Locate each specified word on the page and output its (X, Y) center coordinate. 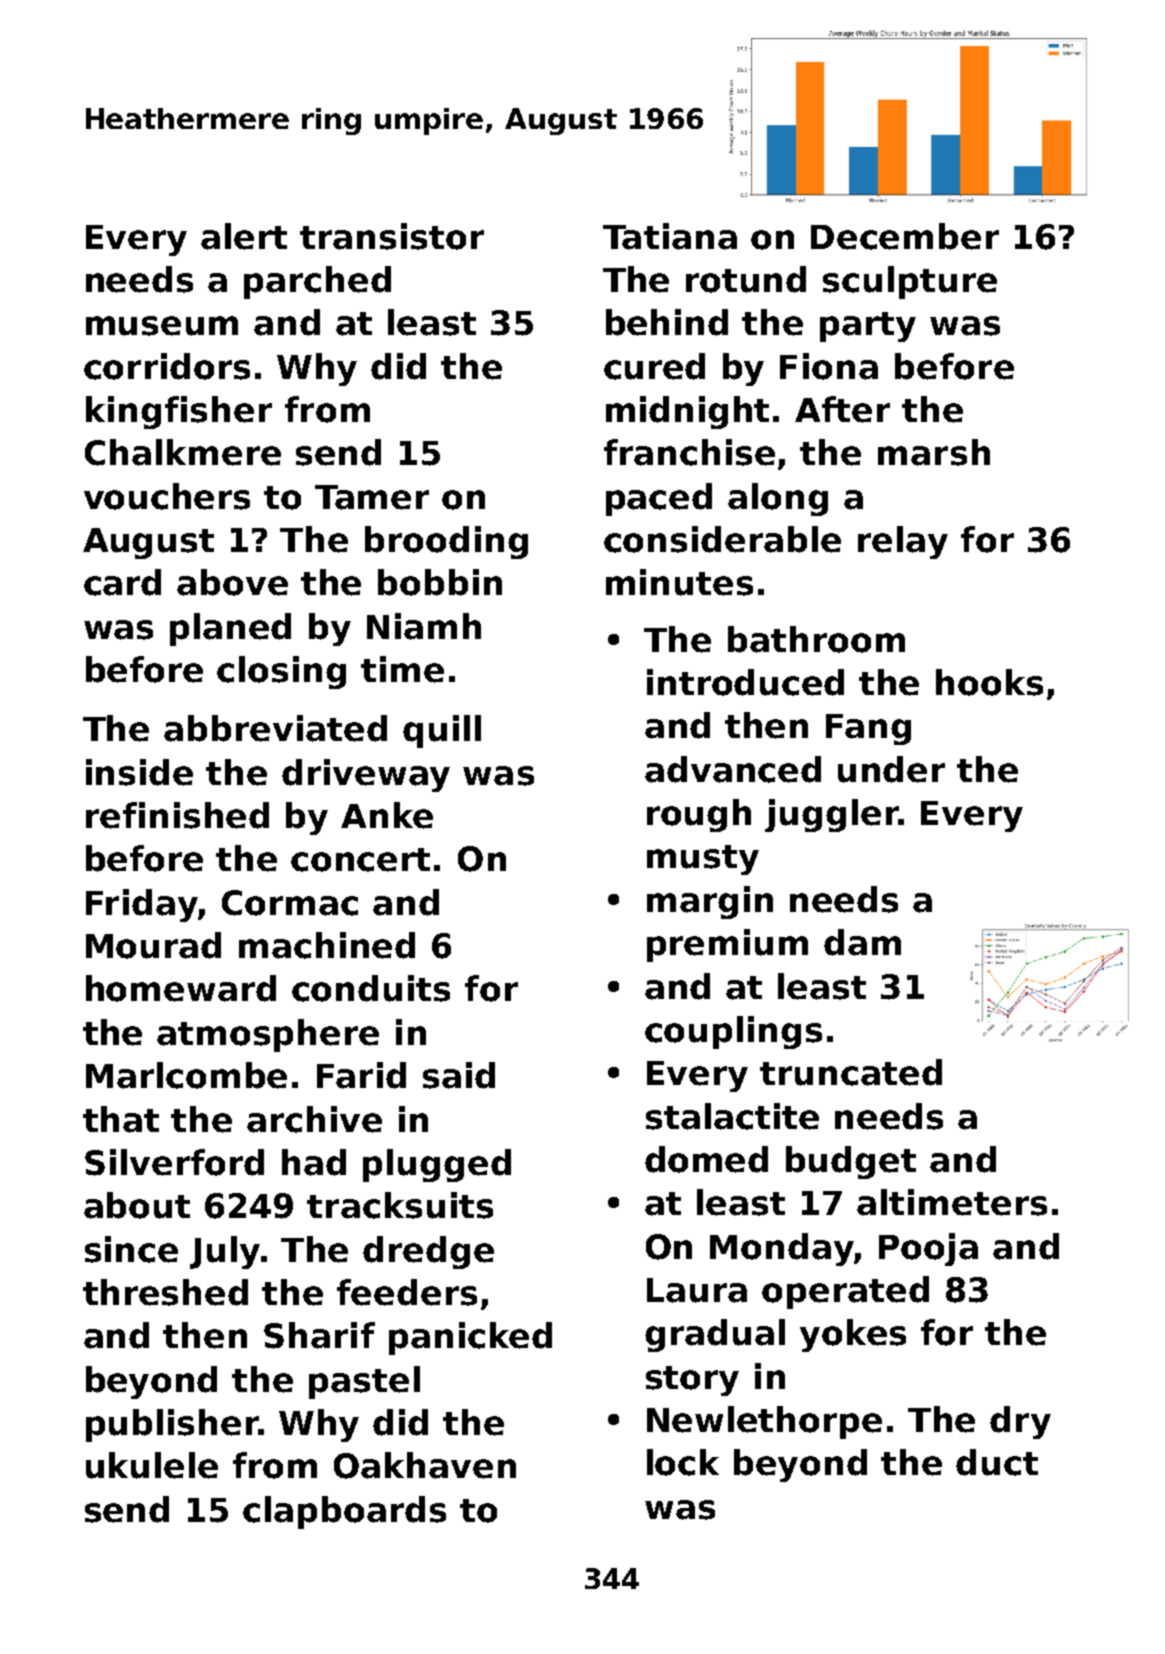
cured (654, 366)
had (314, 1162)
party (868, 327)
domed (706, 1159)
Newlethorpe (764, 1422)
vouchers (167, 496)
